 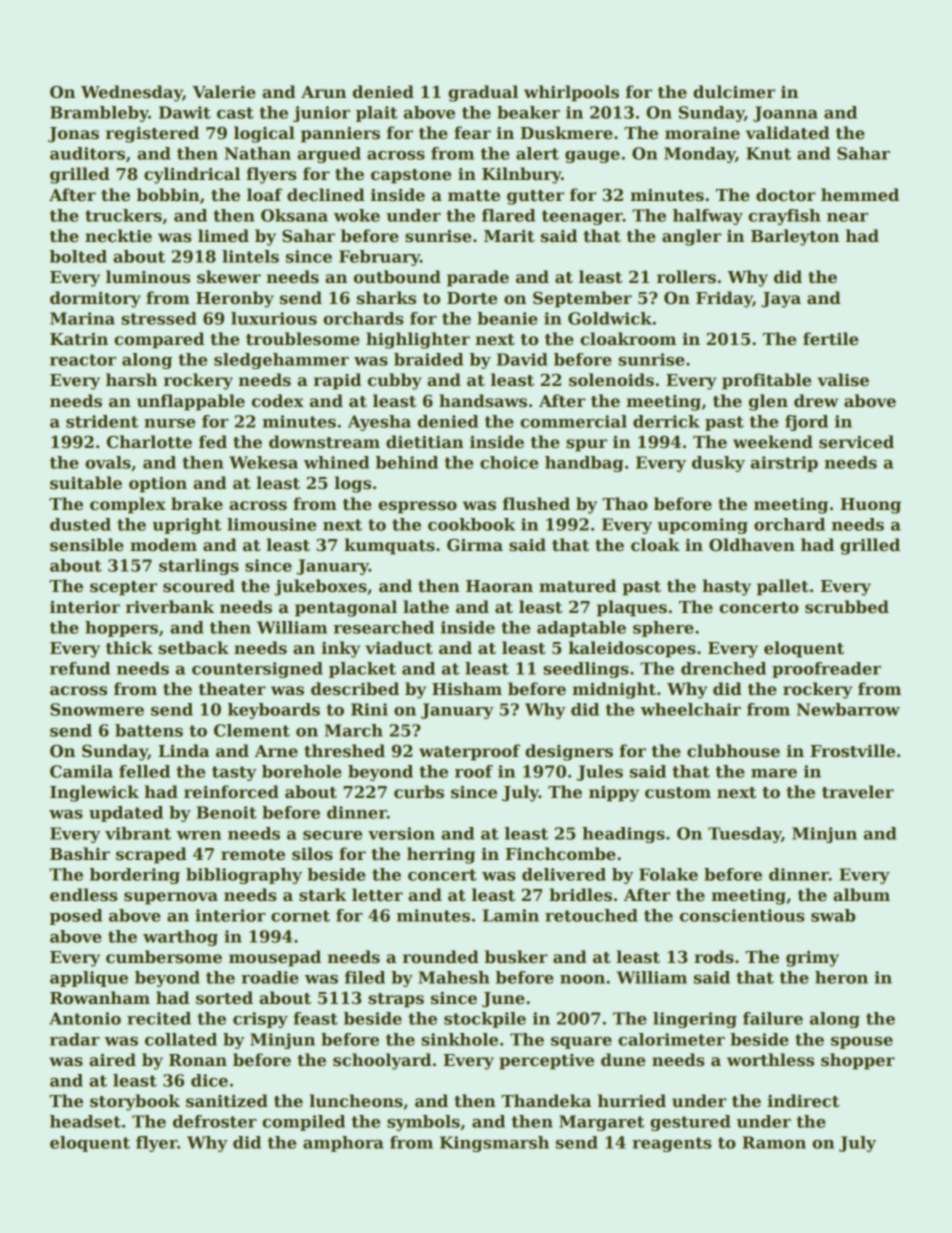 What do you see at coordinates (833, 915) in the screenshot?
I see `swab` at bounding box center [833, 915].
